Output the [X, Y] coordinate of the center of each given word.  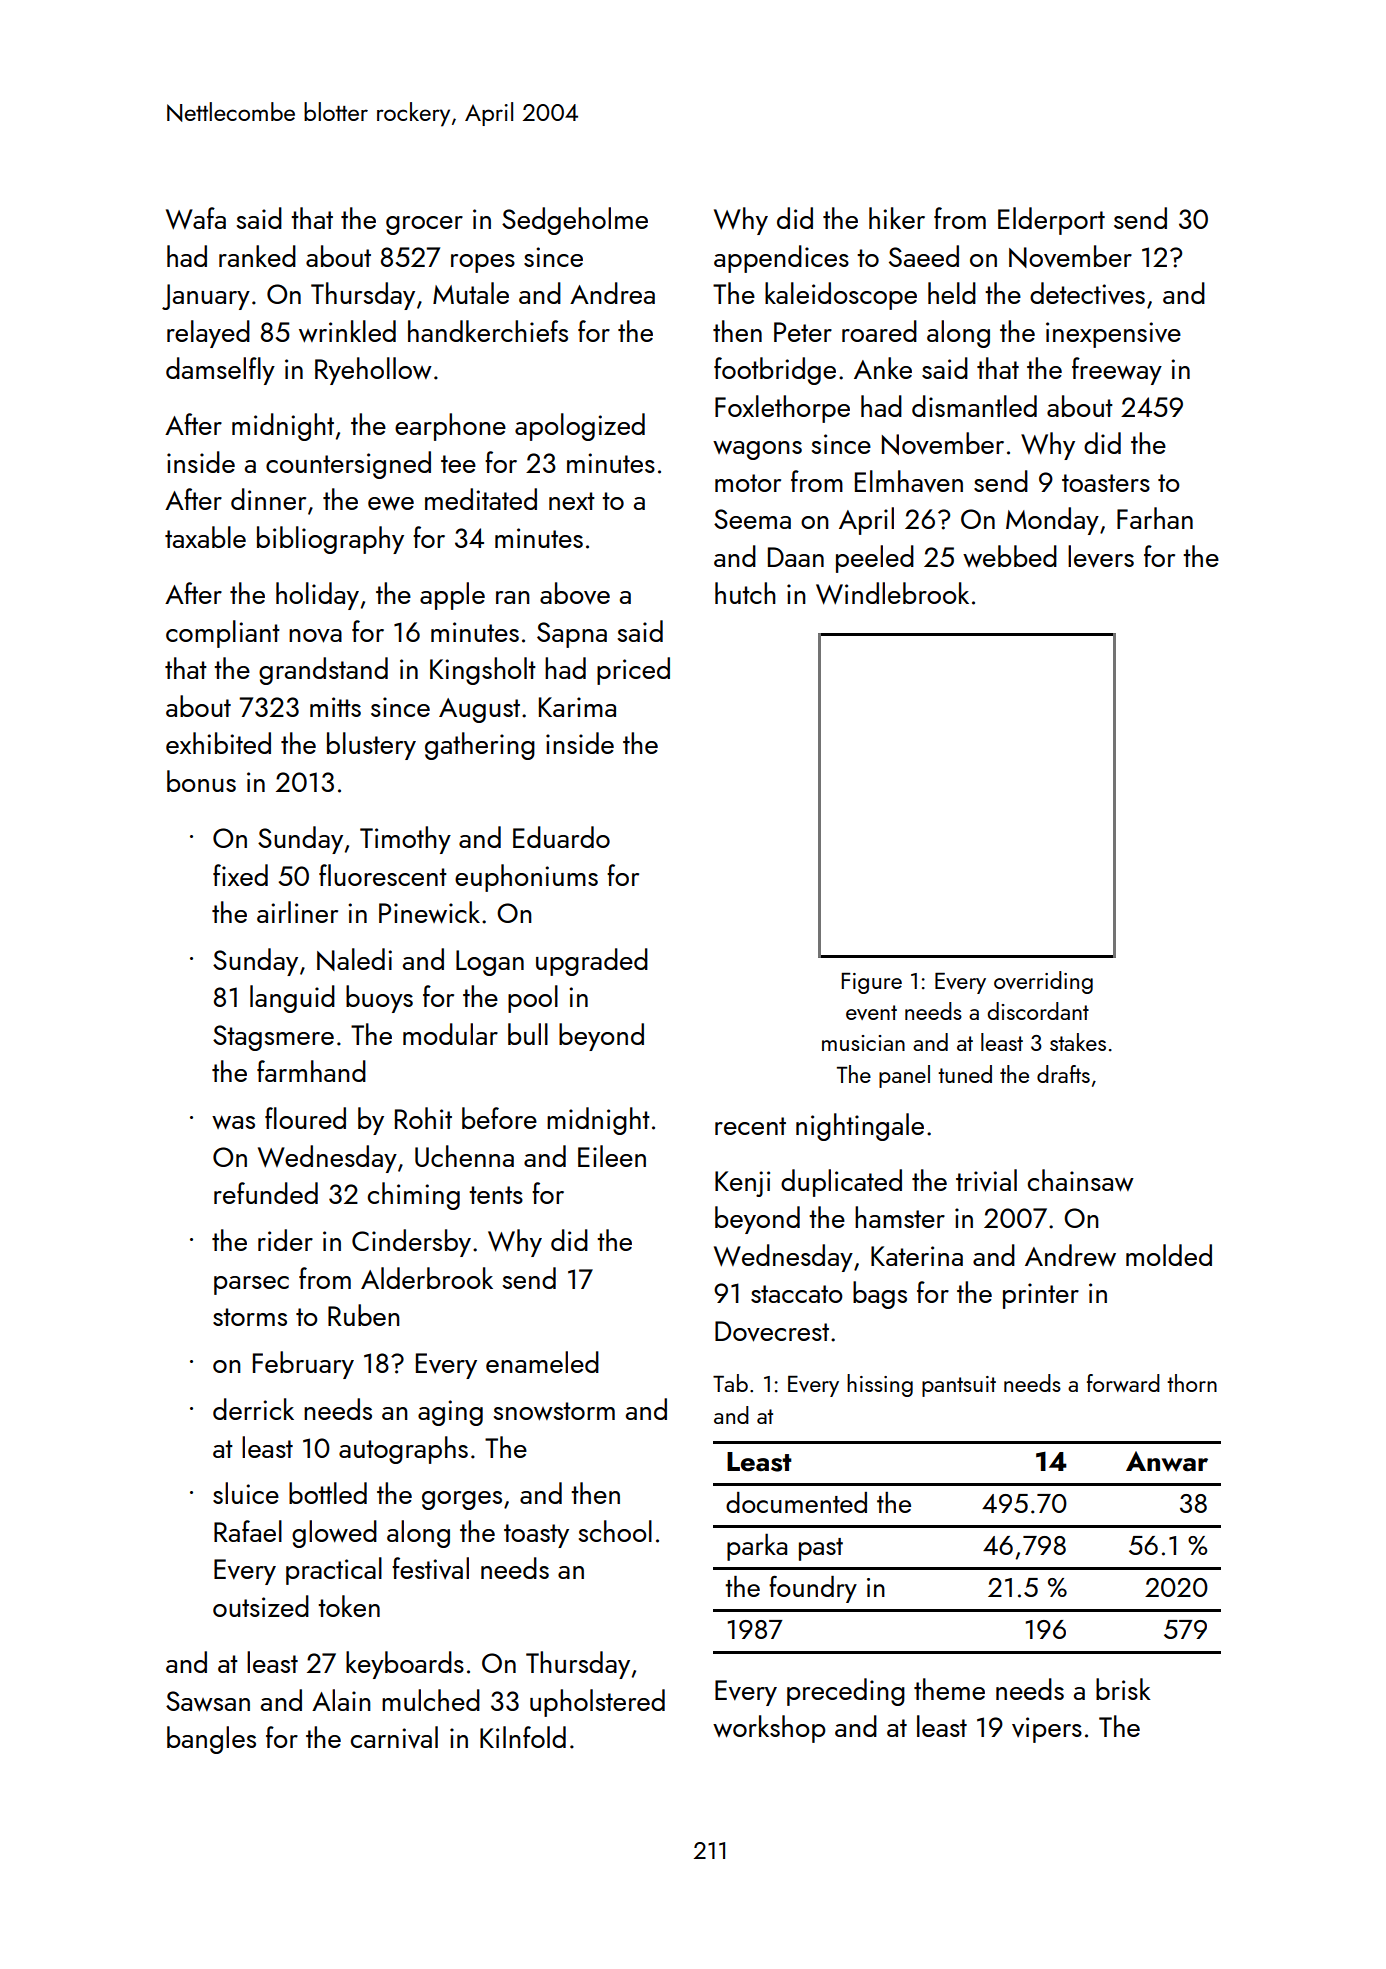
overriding [1043, 982]
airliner [297, 912]
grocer [424, 225]
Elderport [1051, 221]
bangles [211, 1740]
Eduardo [561, 837]
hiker [897, 218]
